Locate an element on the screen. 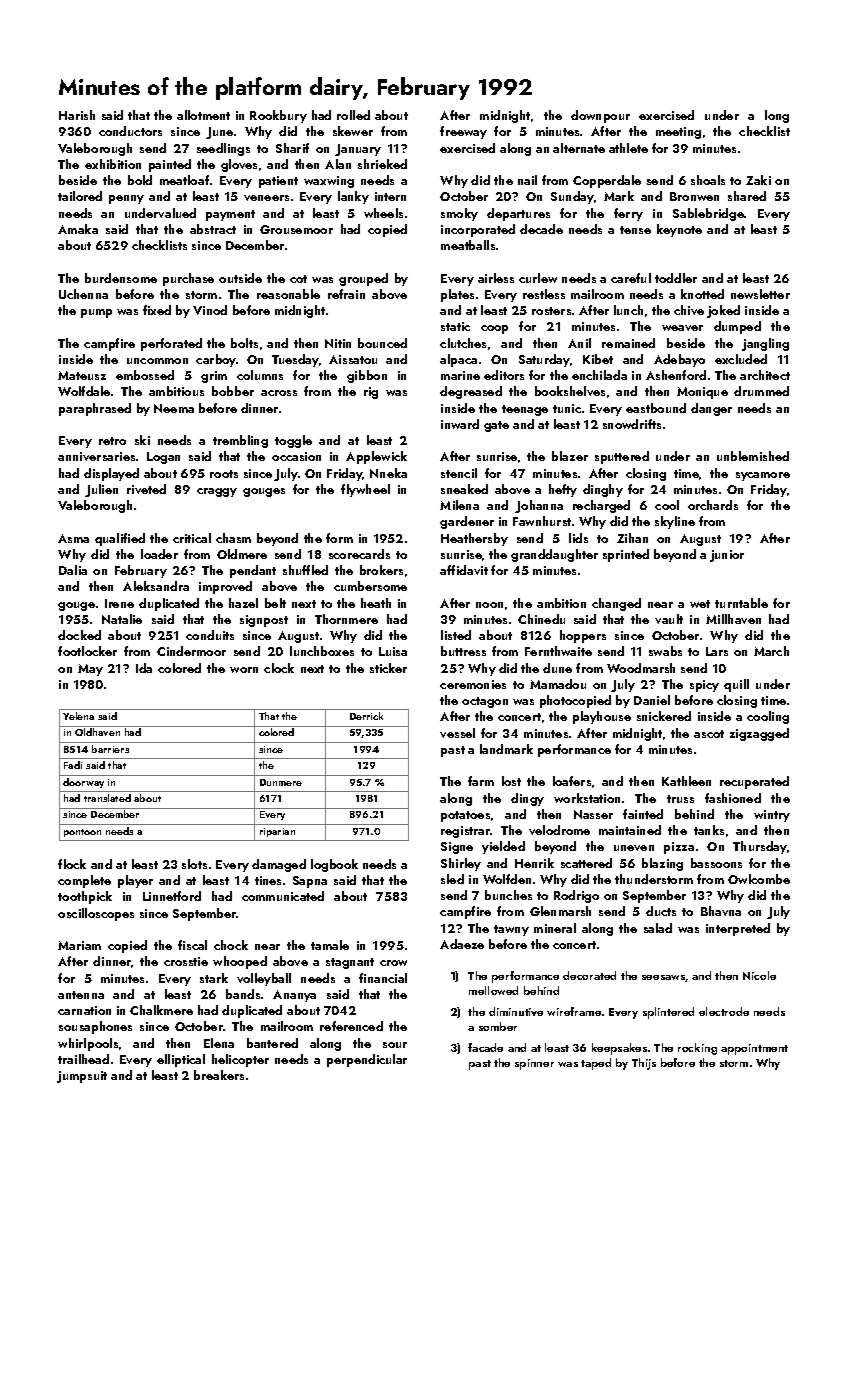  meeting is located at coordinates (678, 133).
